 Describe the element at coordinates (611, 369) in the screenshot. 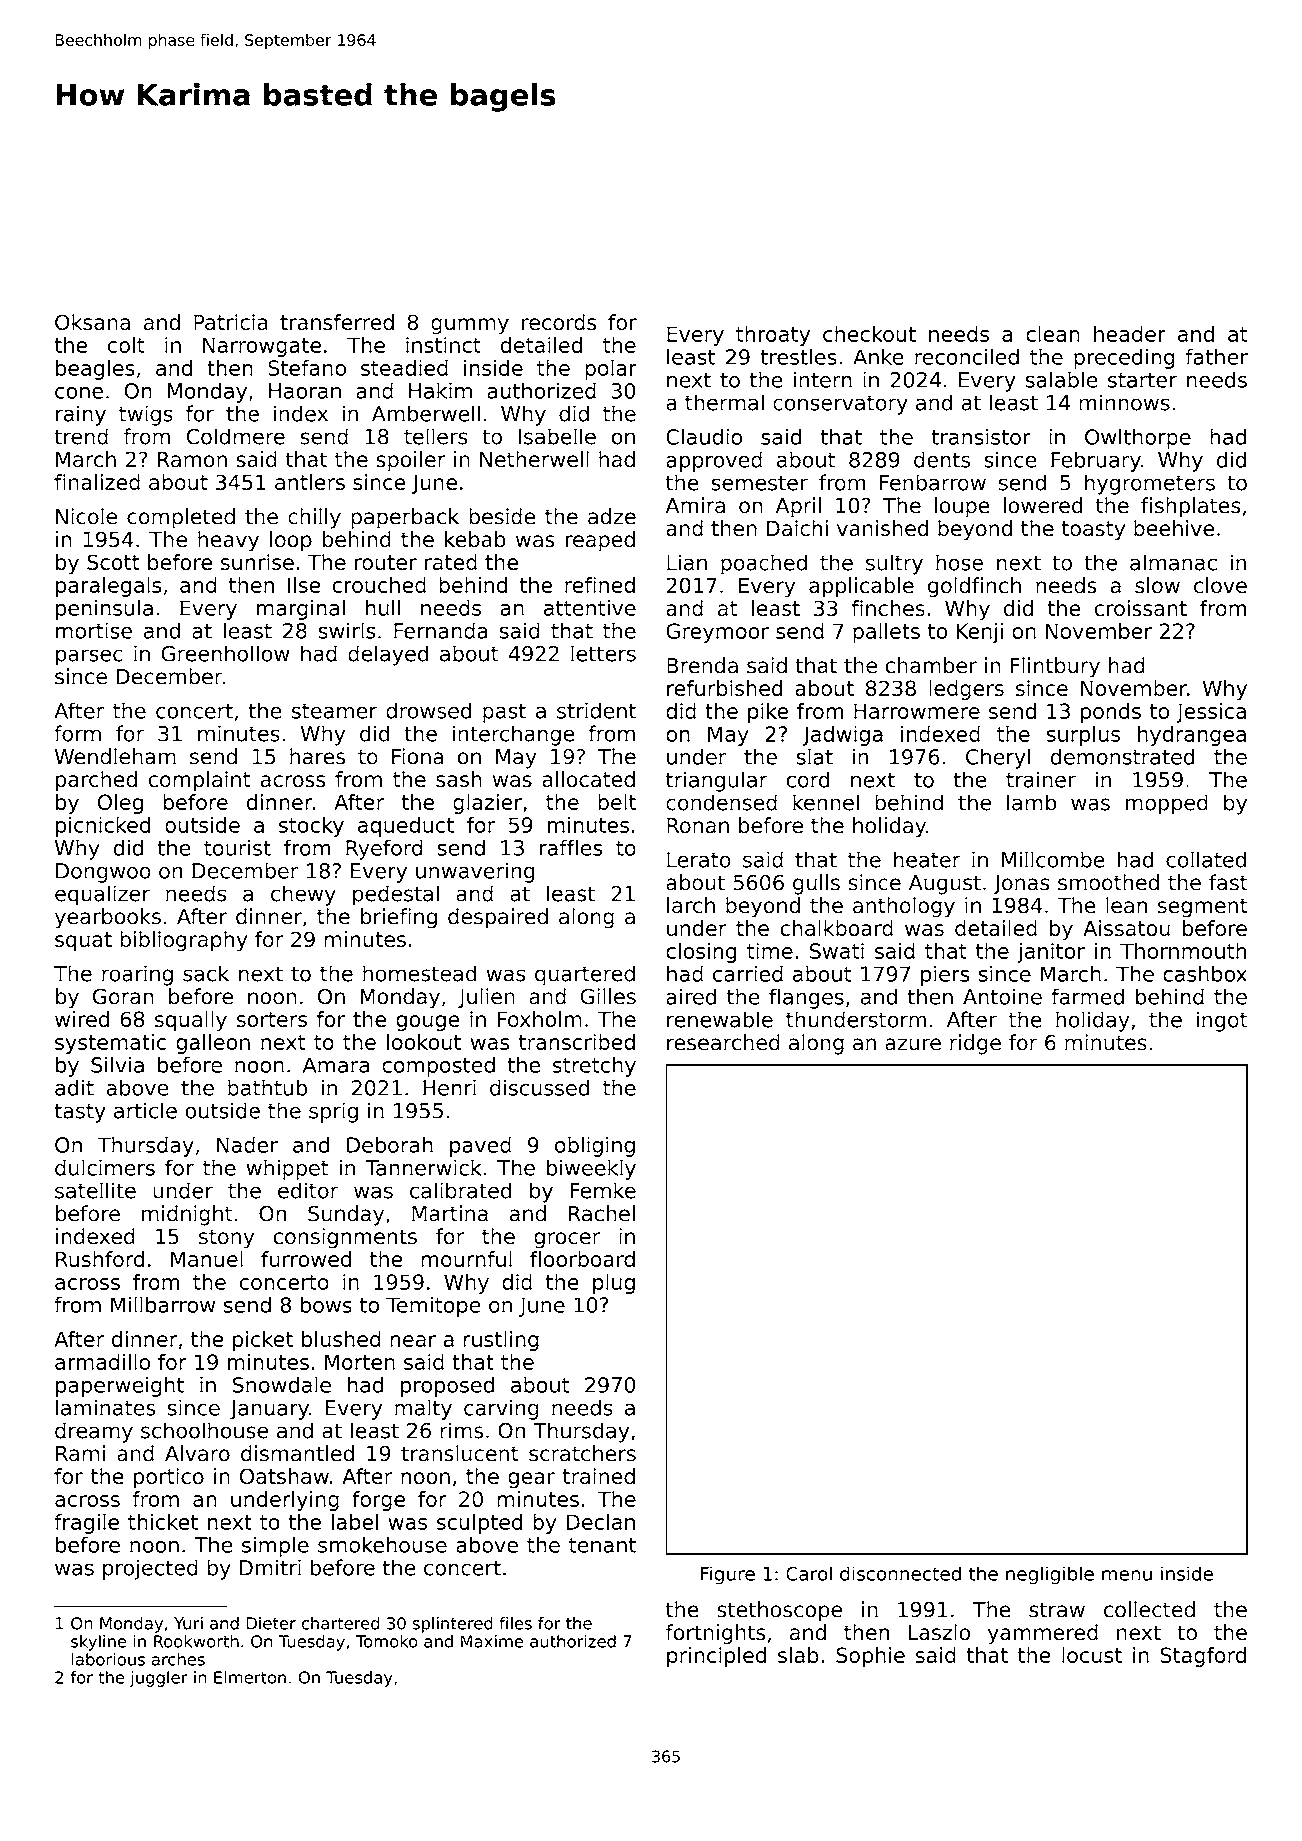

I see `polar` at that location.
